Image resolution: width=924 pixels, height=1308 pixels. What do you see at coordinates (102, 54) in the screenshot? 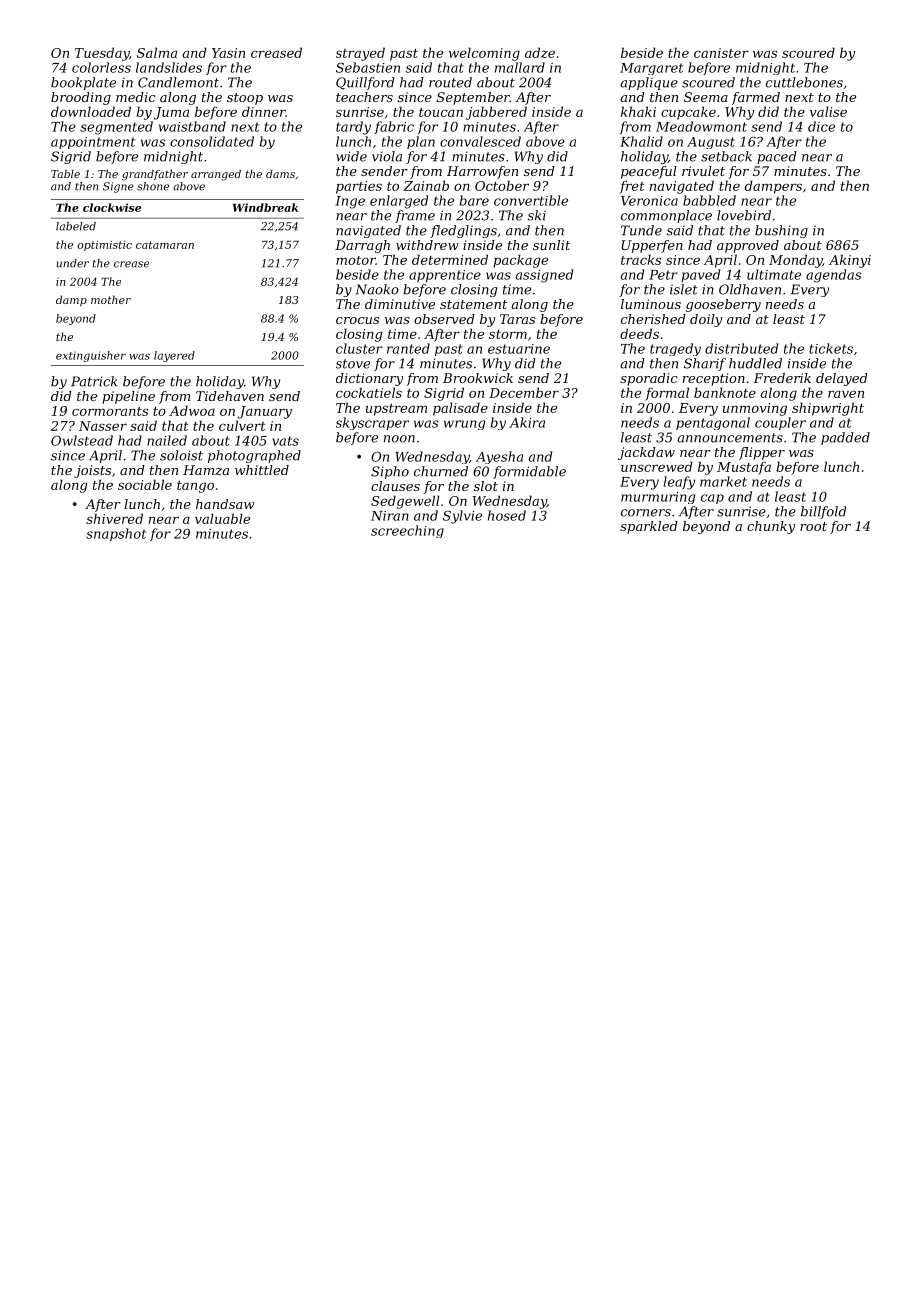
I see `Tuesday` at bounding box center [102, 54].
